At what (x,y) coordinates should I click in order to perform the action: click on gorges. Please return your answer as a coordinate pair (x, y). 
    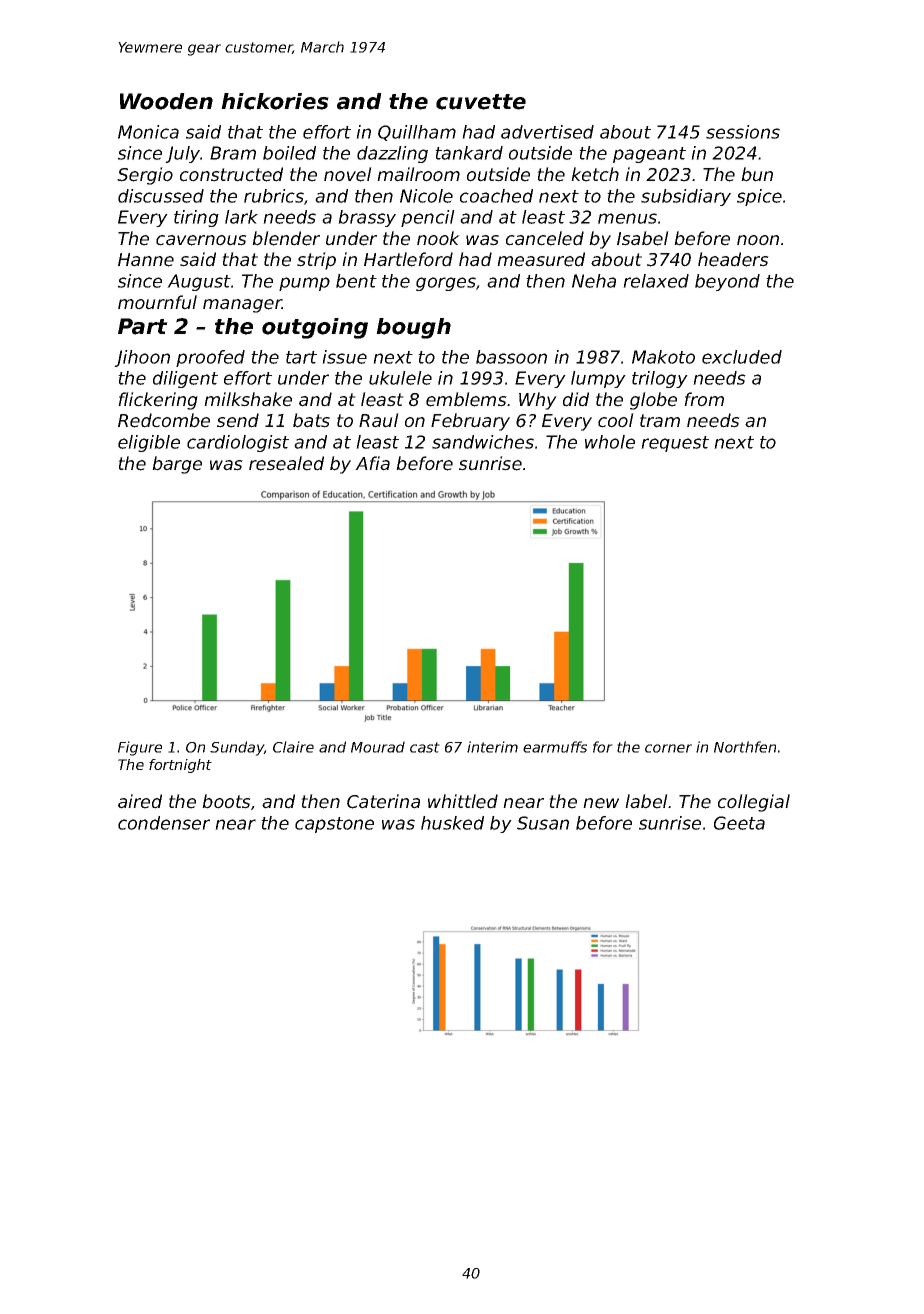
    Looking at the image, I should click on (446, 284).
